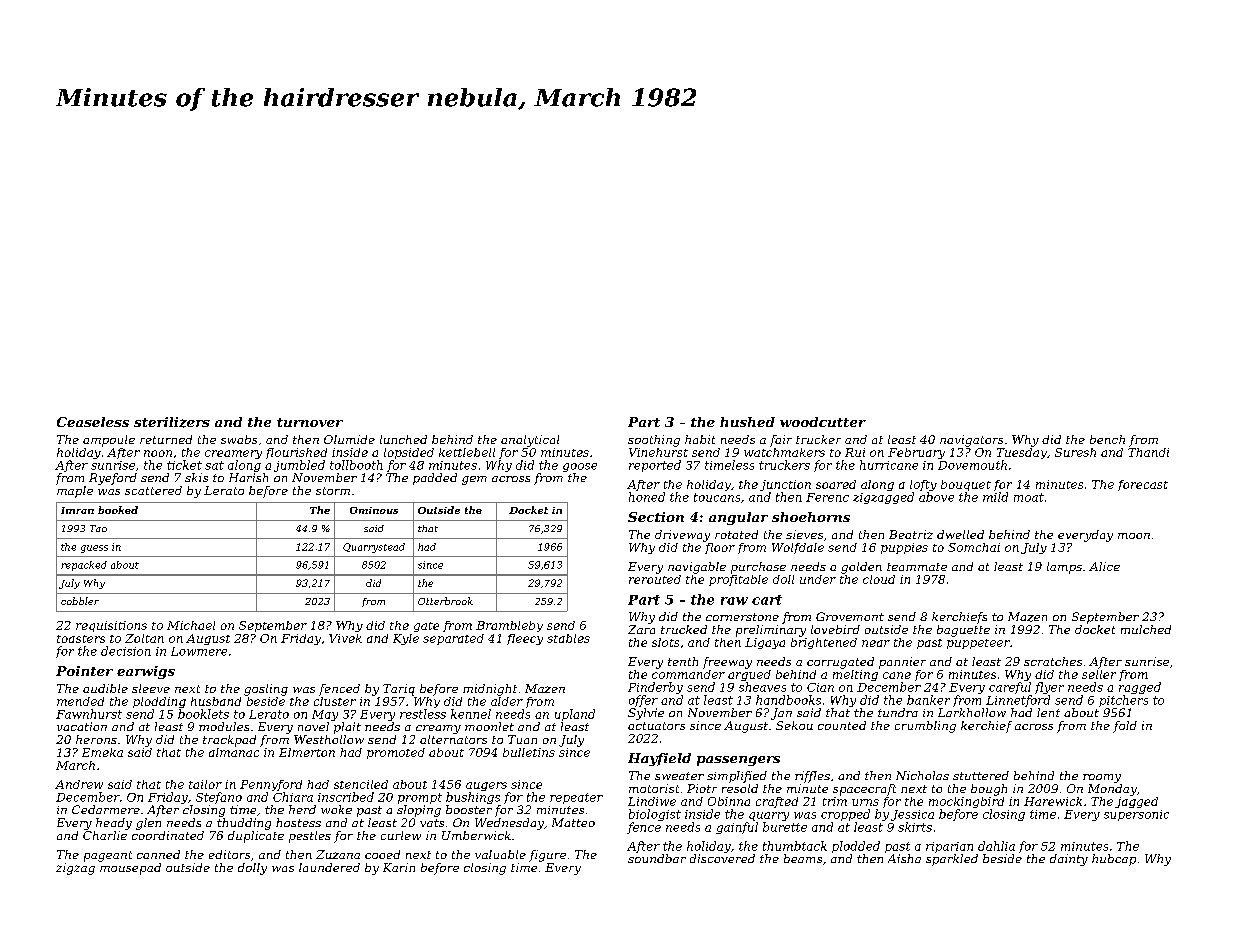 The width and height of the screenshot is (1233, 952). Describe the element at coordinates (509, 626) in the screenshot. I see `Brambleby` at that location.
